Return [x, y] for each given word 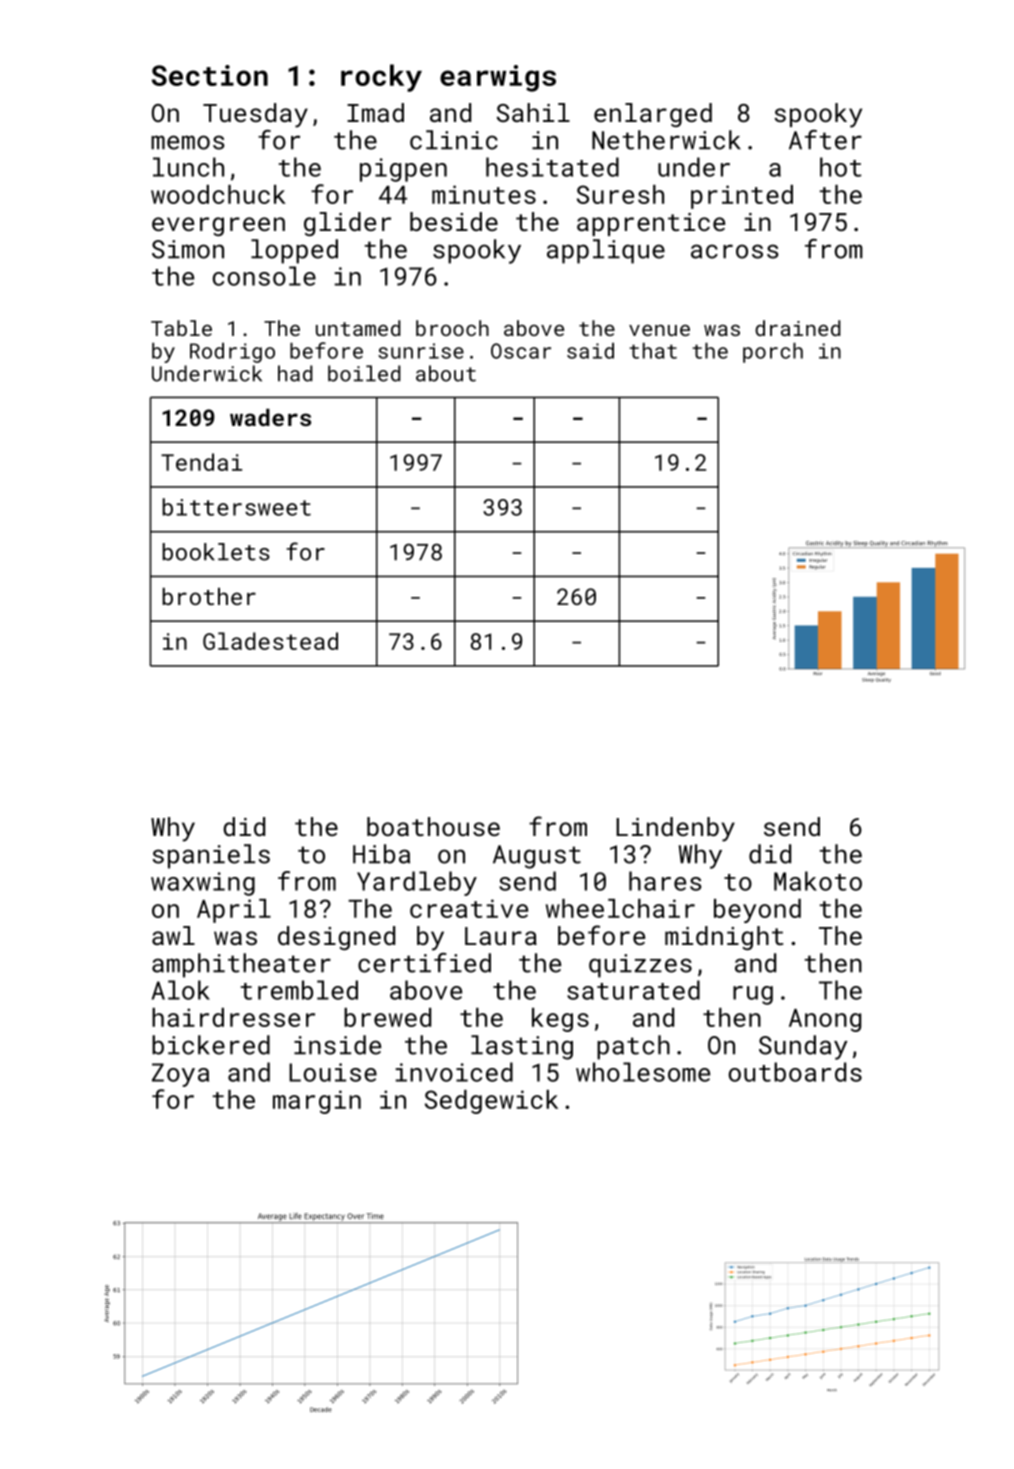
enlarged [653, 115]
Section [210, 75]
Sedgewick [491, 1102]
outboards [795, 1072]
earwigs [498, 78]
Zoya [180, 1075]
